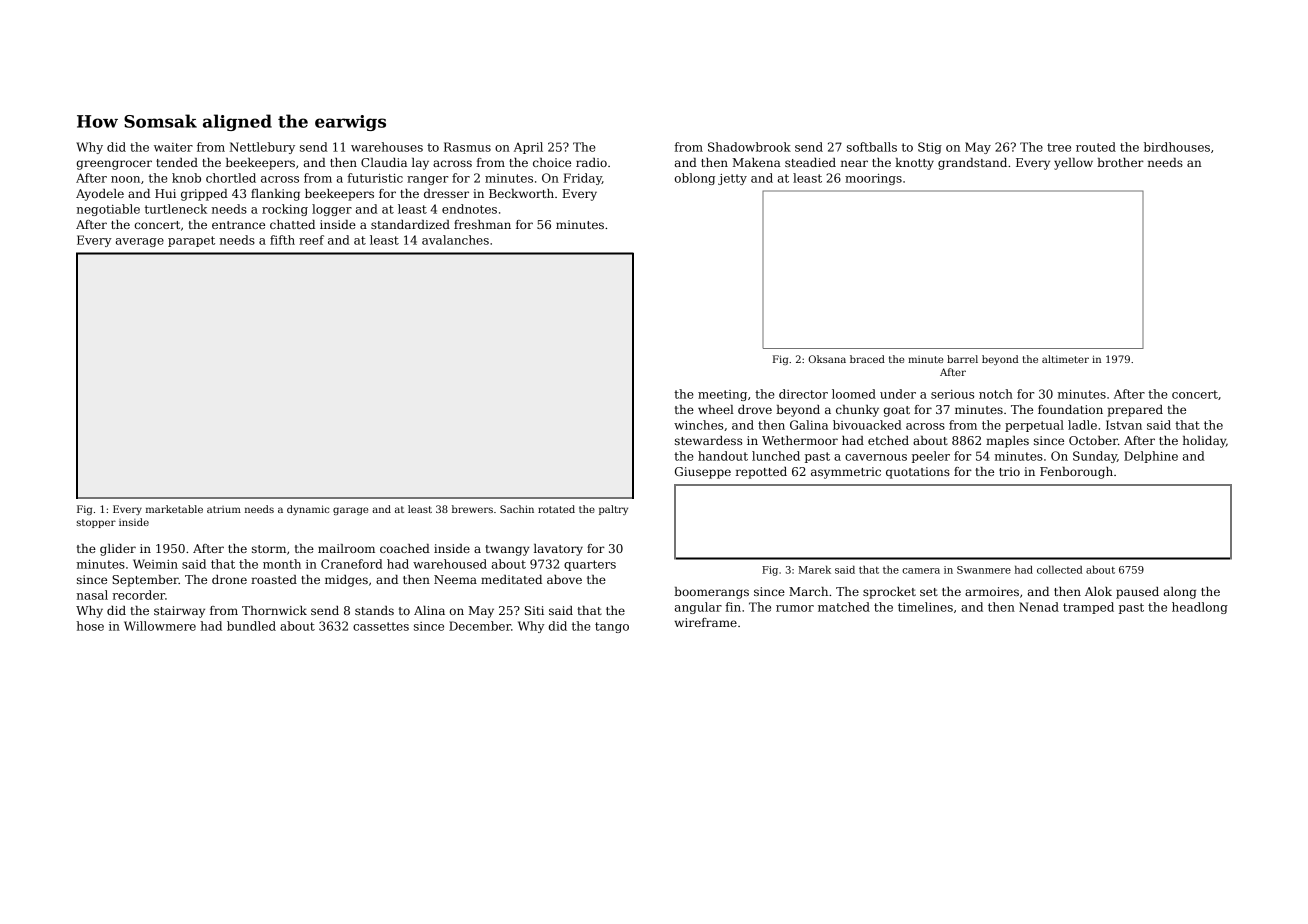  What do you see at coordinates (1073, 164) in the page?
I see `yellow` at bounding box center [1073, 164].
